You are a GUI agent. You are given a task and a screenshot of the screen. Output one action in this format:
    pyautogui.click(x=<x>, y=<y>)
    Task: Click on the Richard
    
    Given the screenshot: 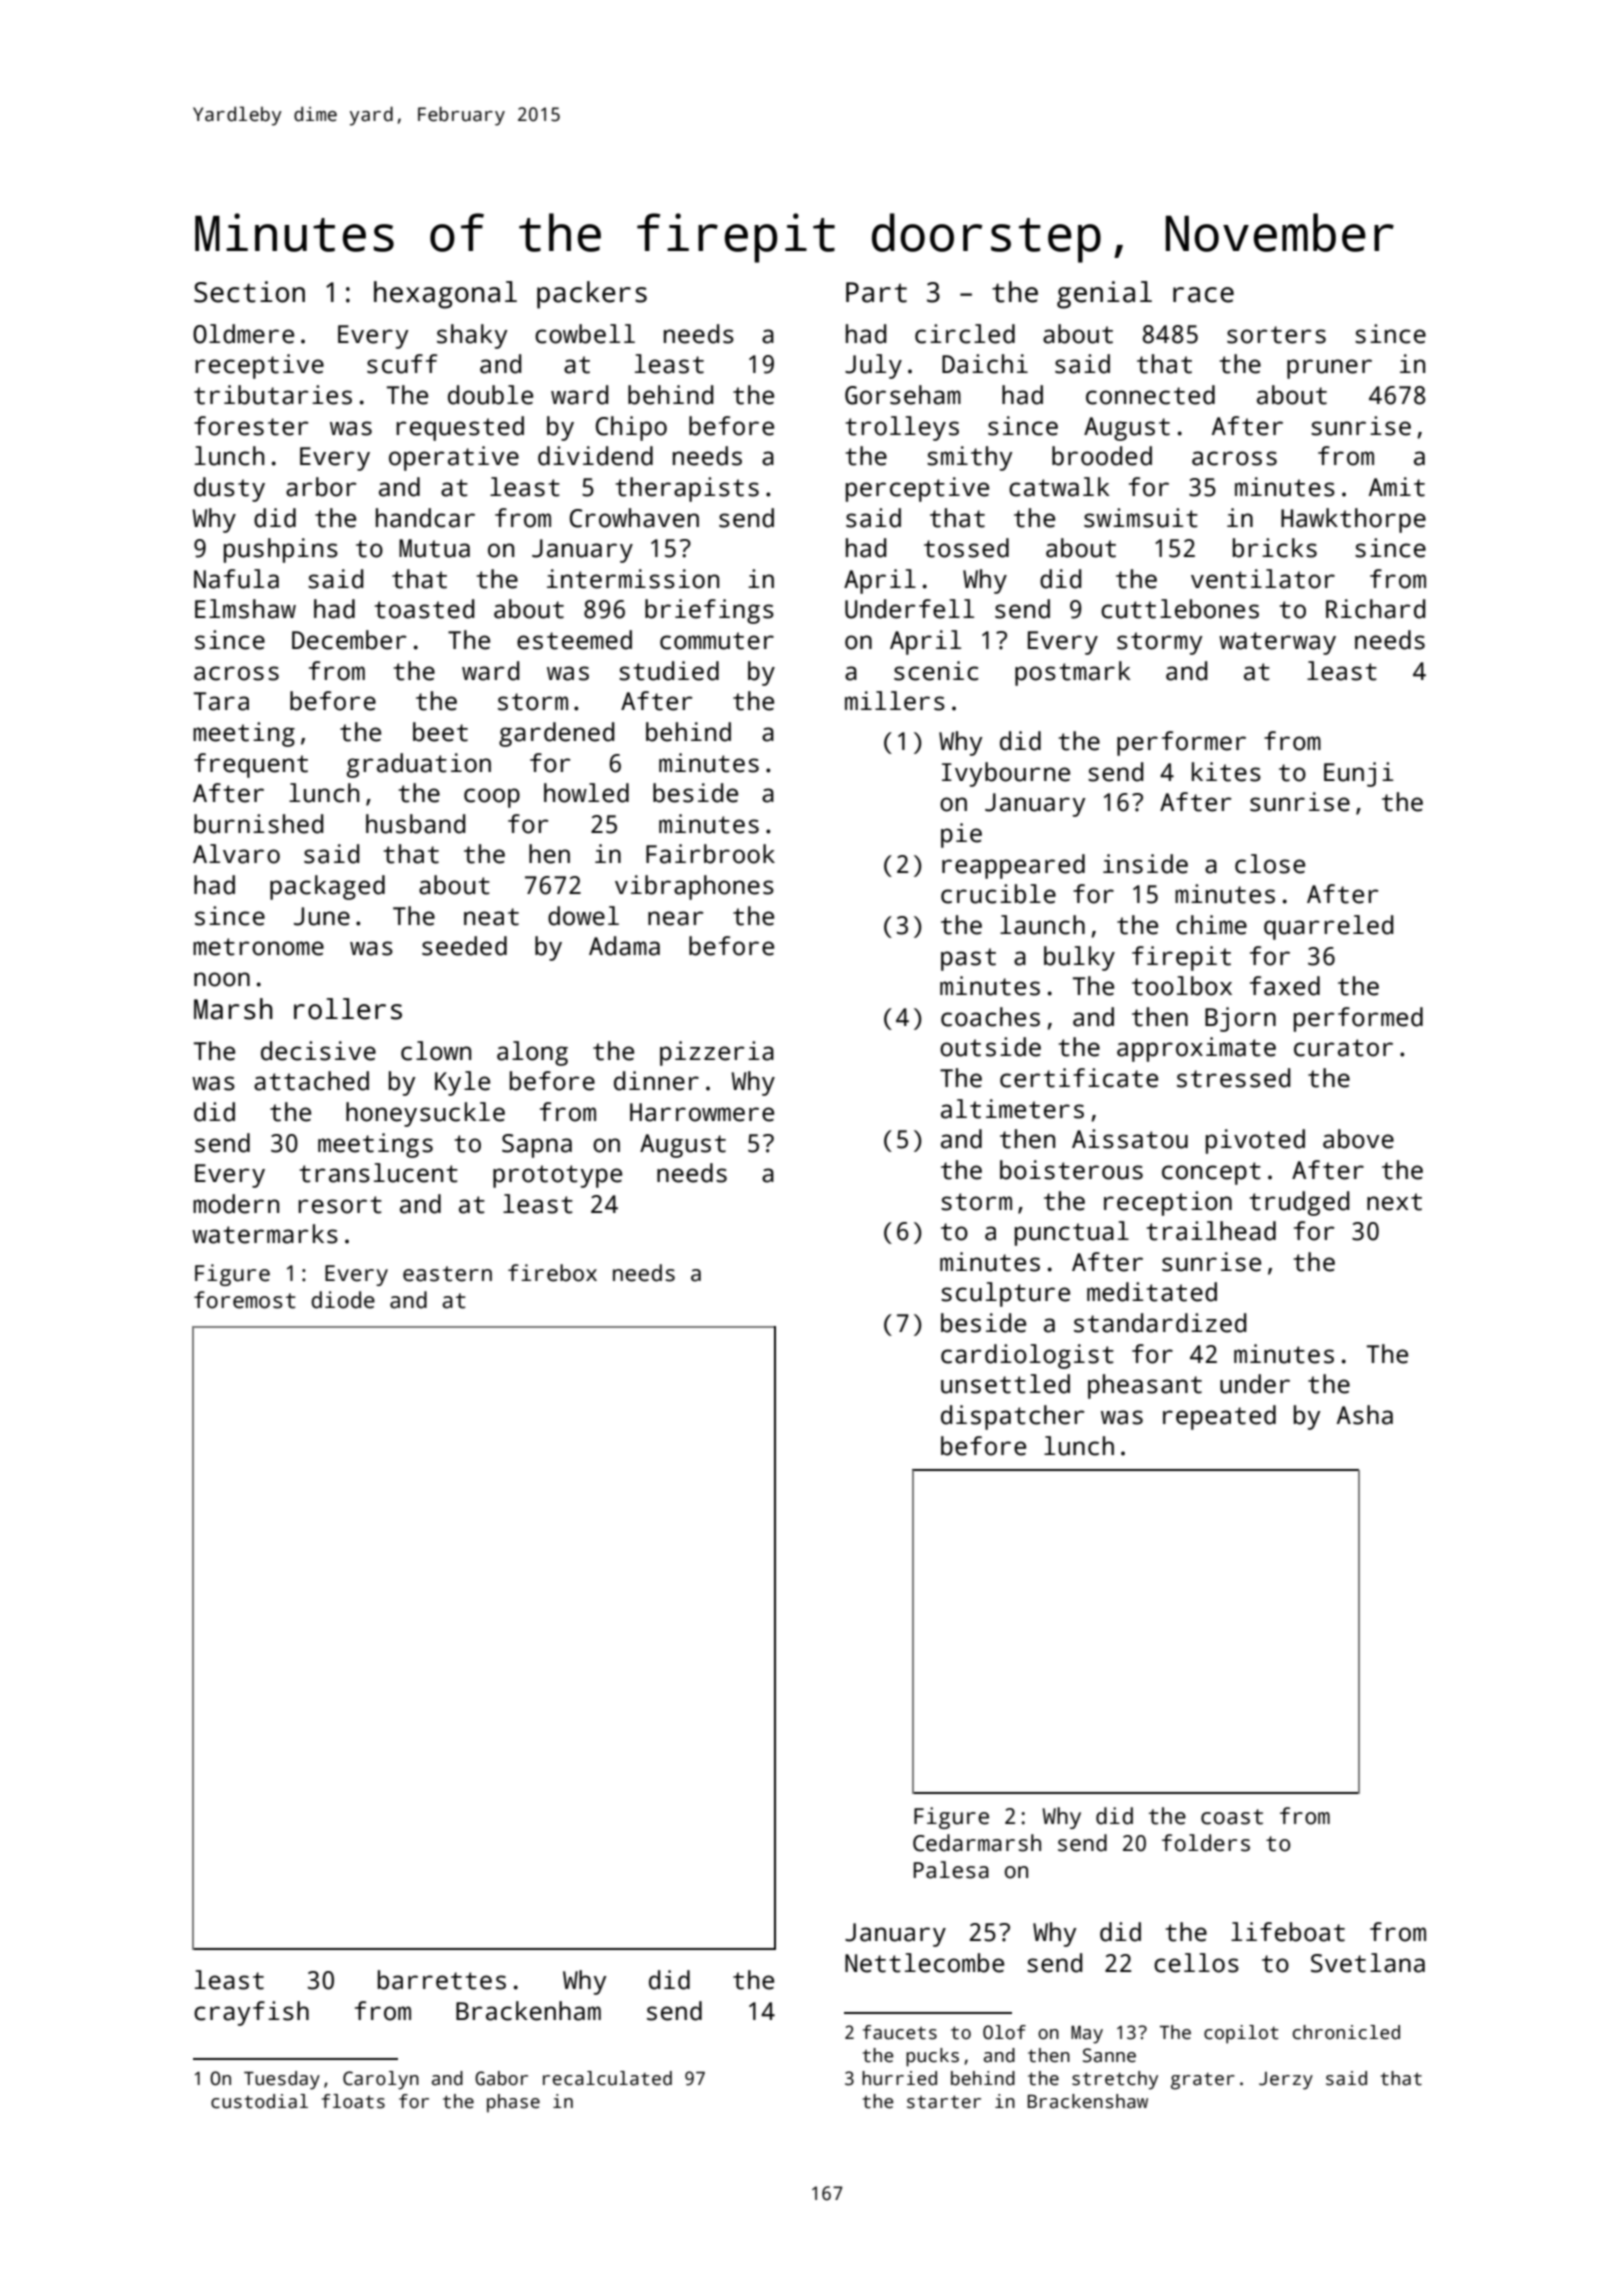 What is the action you would take?
    pyautogui.click(x=1375, y=609)
